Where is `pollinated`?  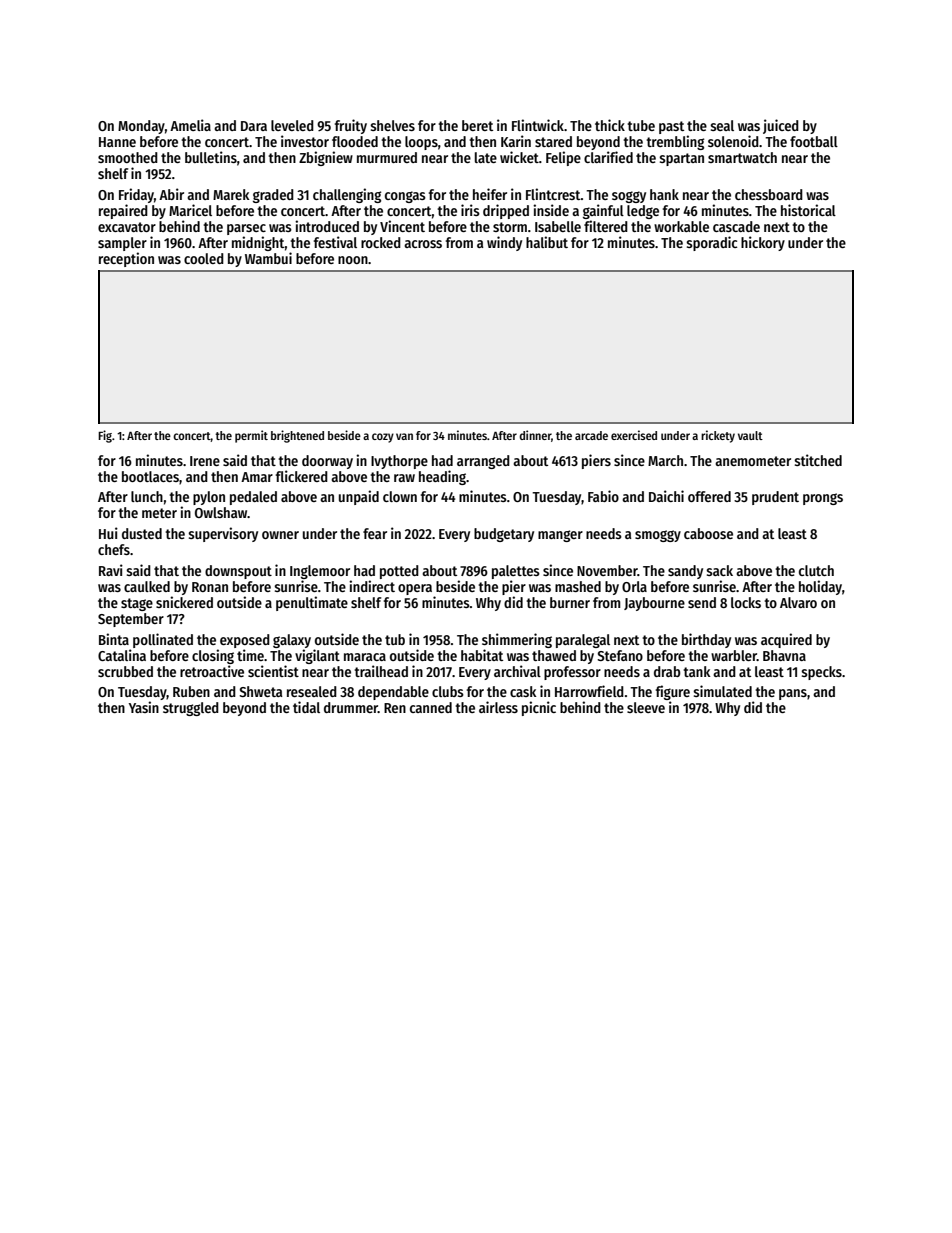 pollinated is located at coordinates (163, 640).
